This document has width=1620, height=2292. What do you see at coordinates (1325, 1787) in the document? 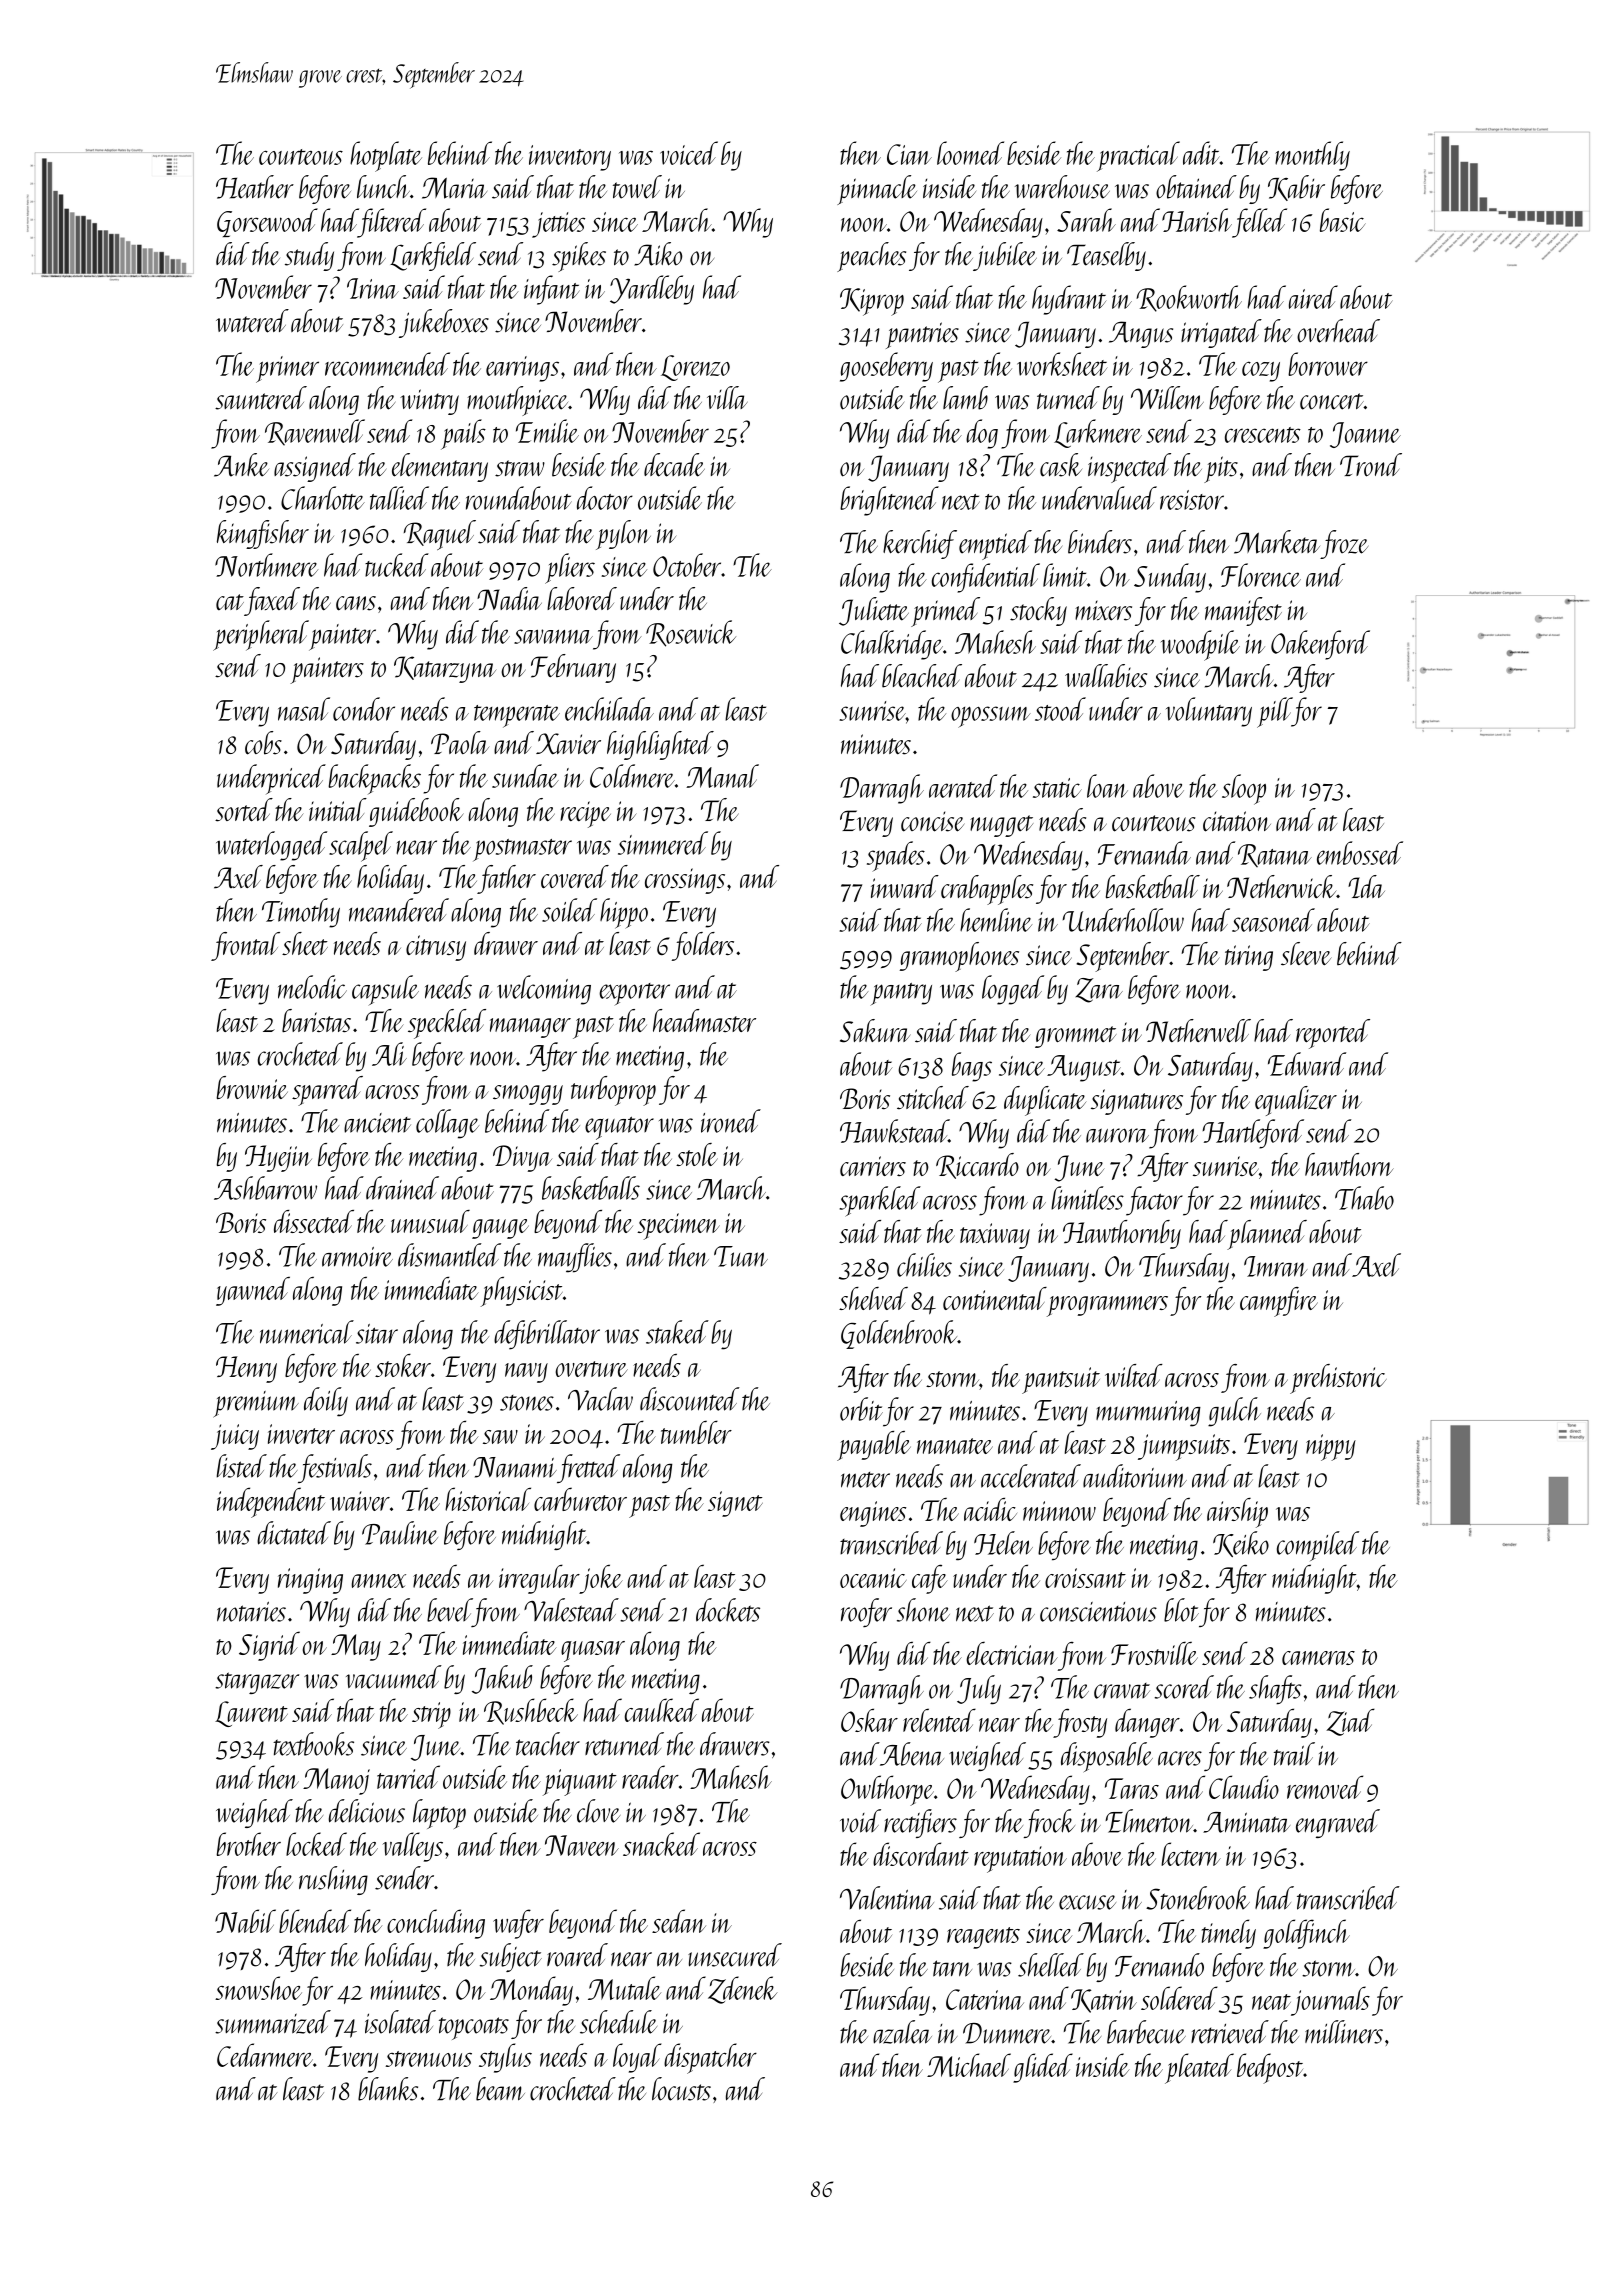
I see `removed` at bounding box center [1325, 1787].
